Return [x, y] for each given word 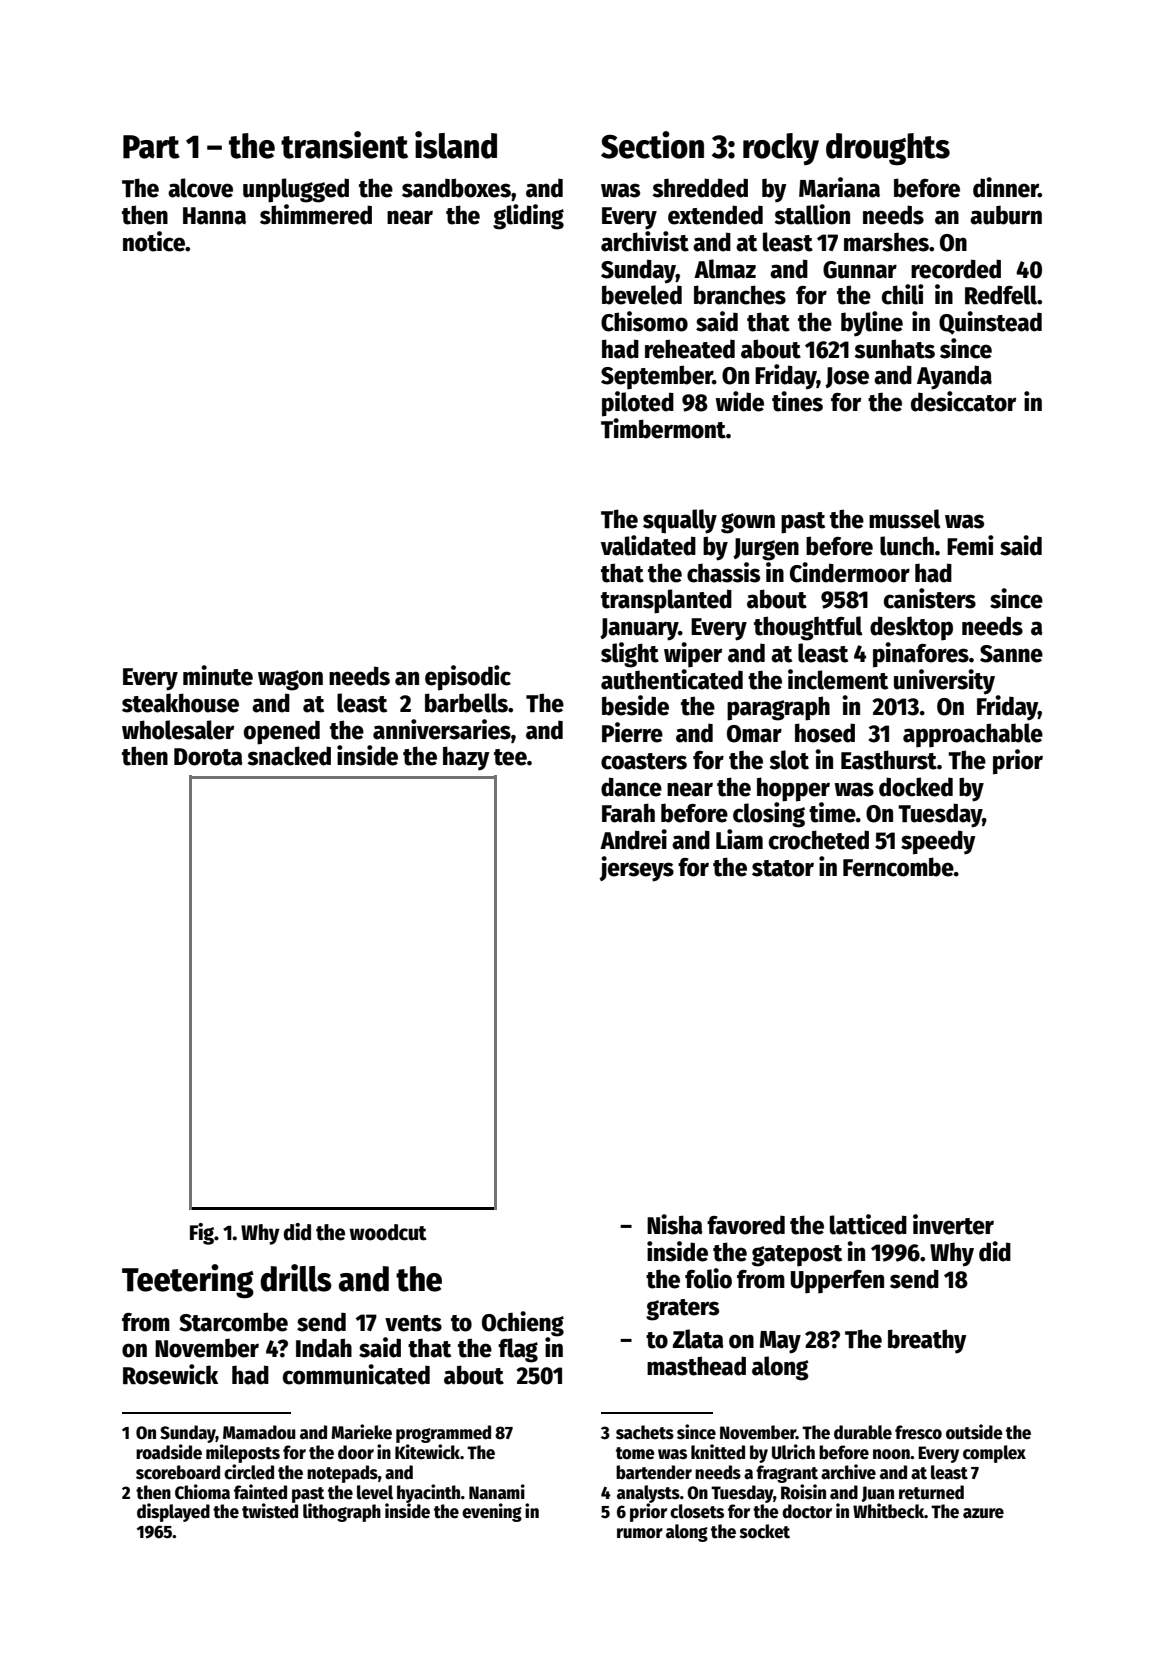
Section [652, 145]
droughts [888, 149]
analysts [648, 1494]
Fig [202, 1234]
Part [151, 147]
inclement [838, 679]
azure [983, 1513]
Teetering [188, 1281]
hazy [466, 758]
